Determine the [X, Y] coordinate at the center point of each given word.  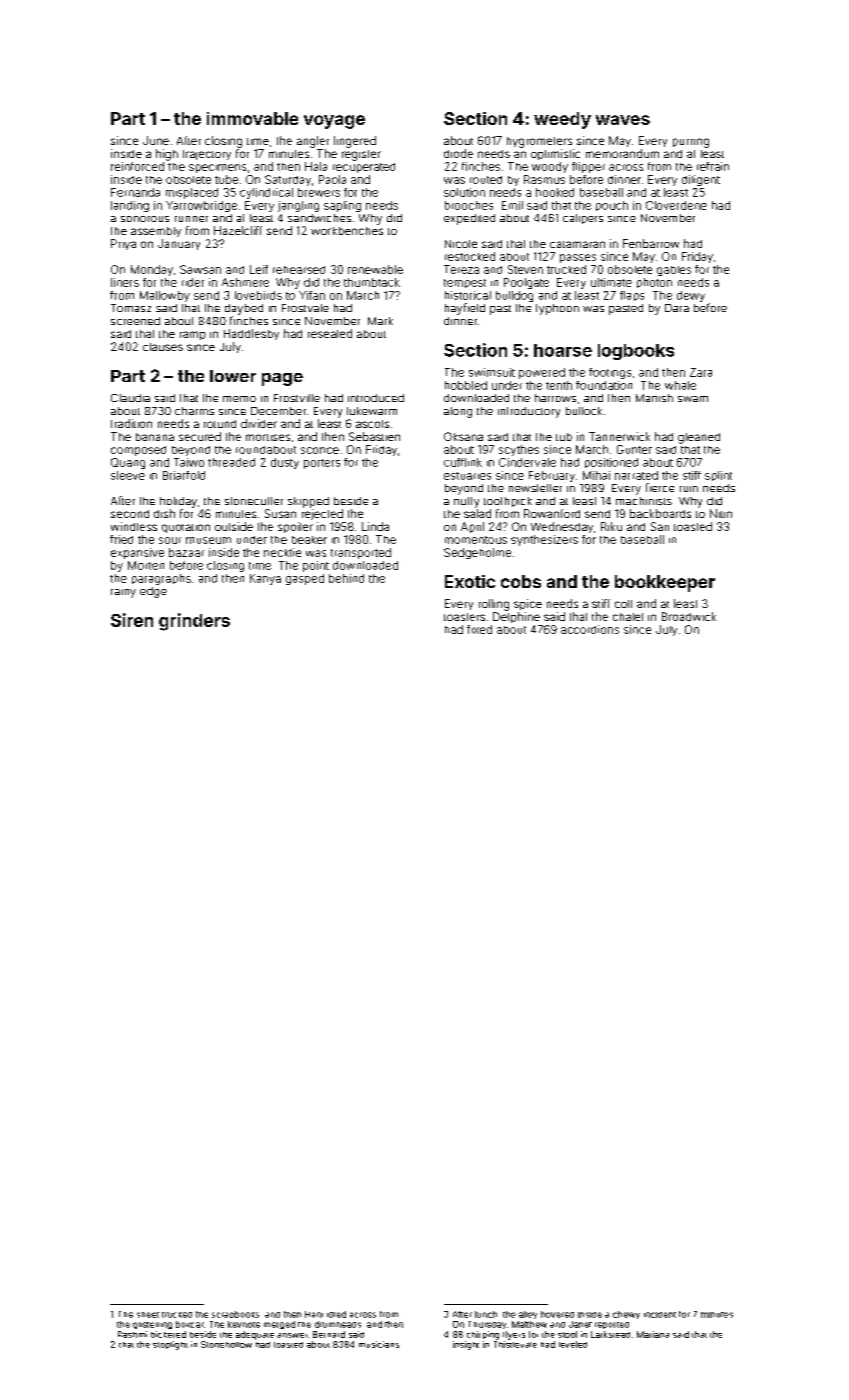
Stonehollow [226, 1344]
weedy [562, 120]
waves [623, 120]
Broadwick [689, 616]
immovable [252, 118]
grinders [194, 622]
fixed [479, 629]
